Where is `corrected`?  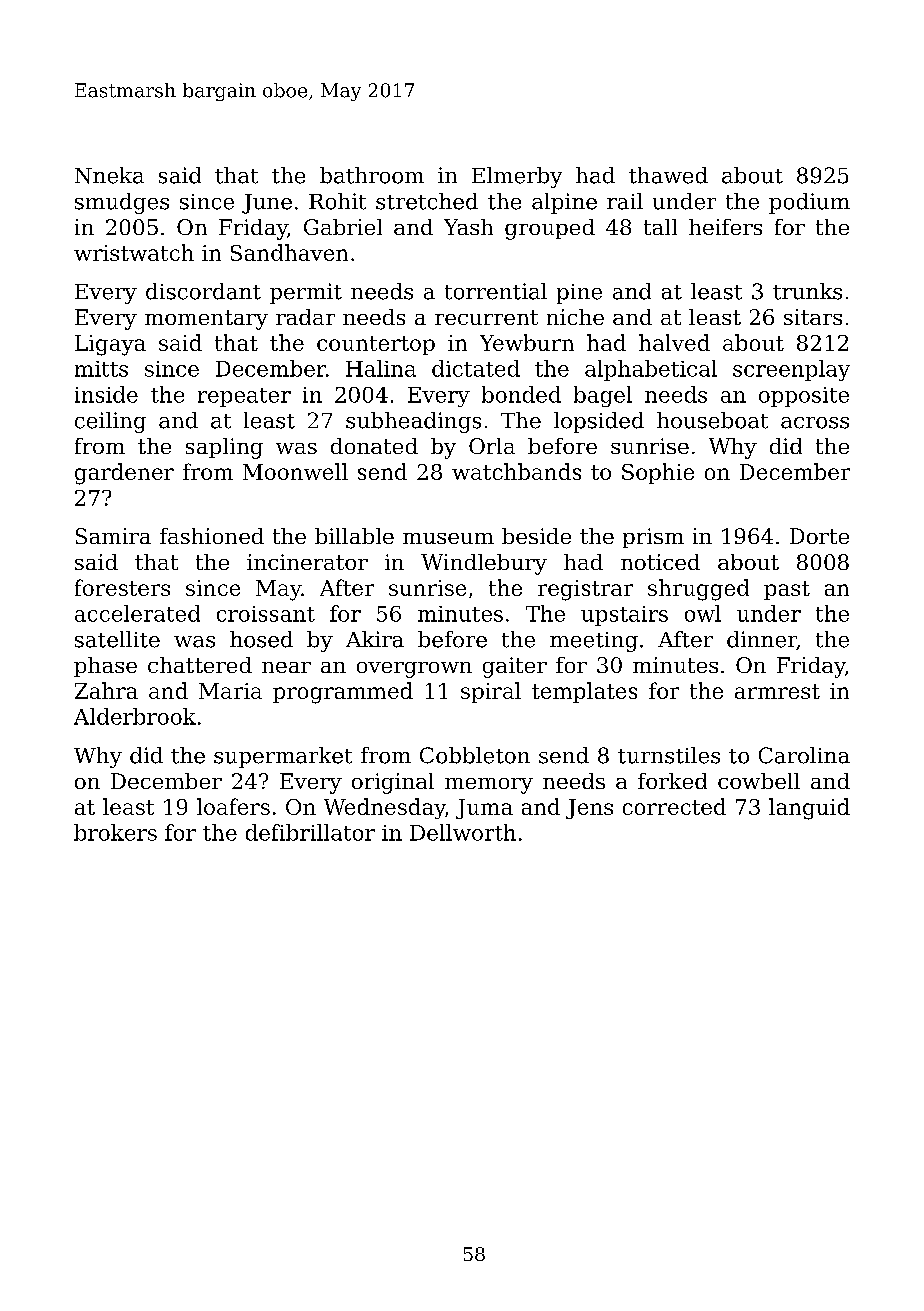
corrected is located at coordinates (674, 806).
